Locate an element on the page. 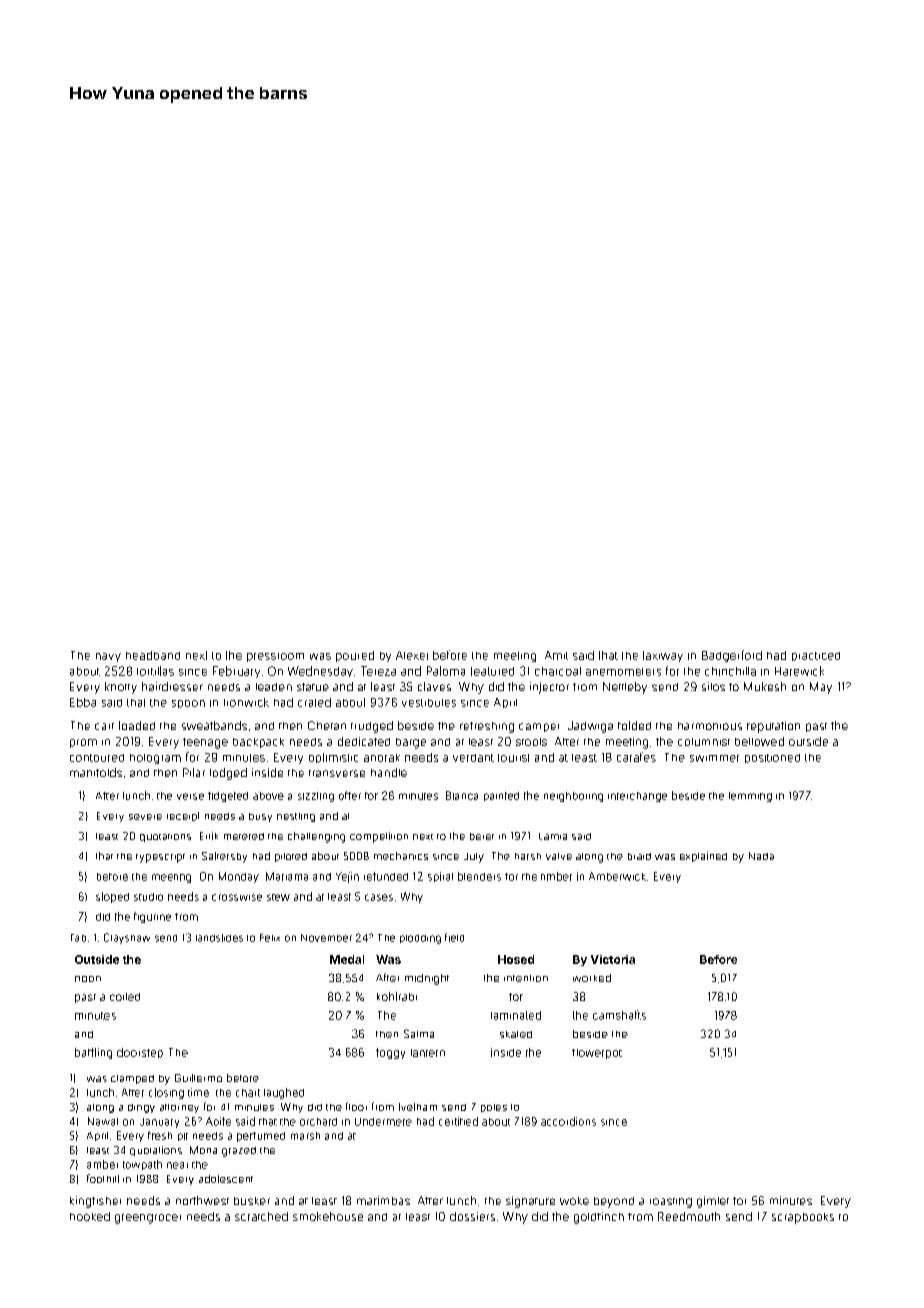 This page has width=924, height=1308. Felix is located at coordinates (270, 938).
